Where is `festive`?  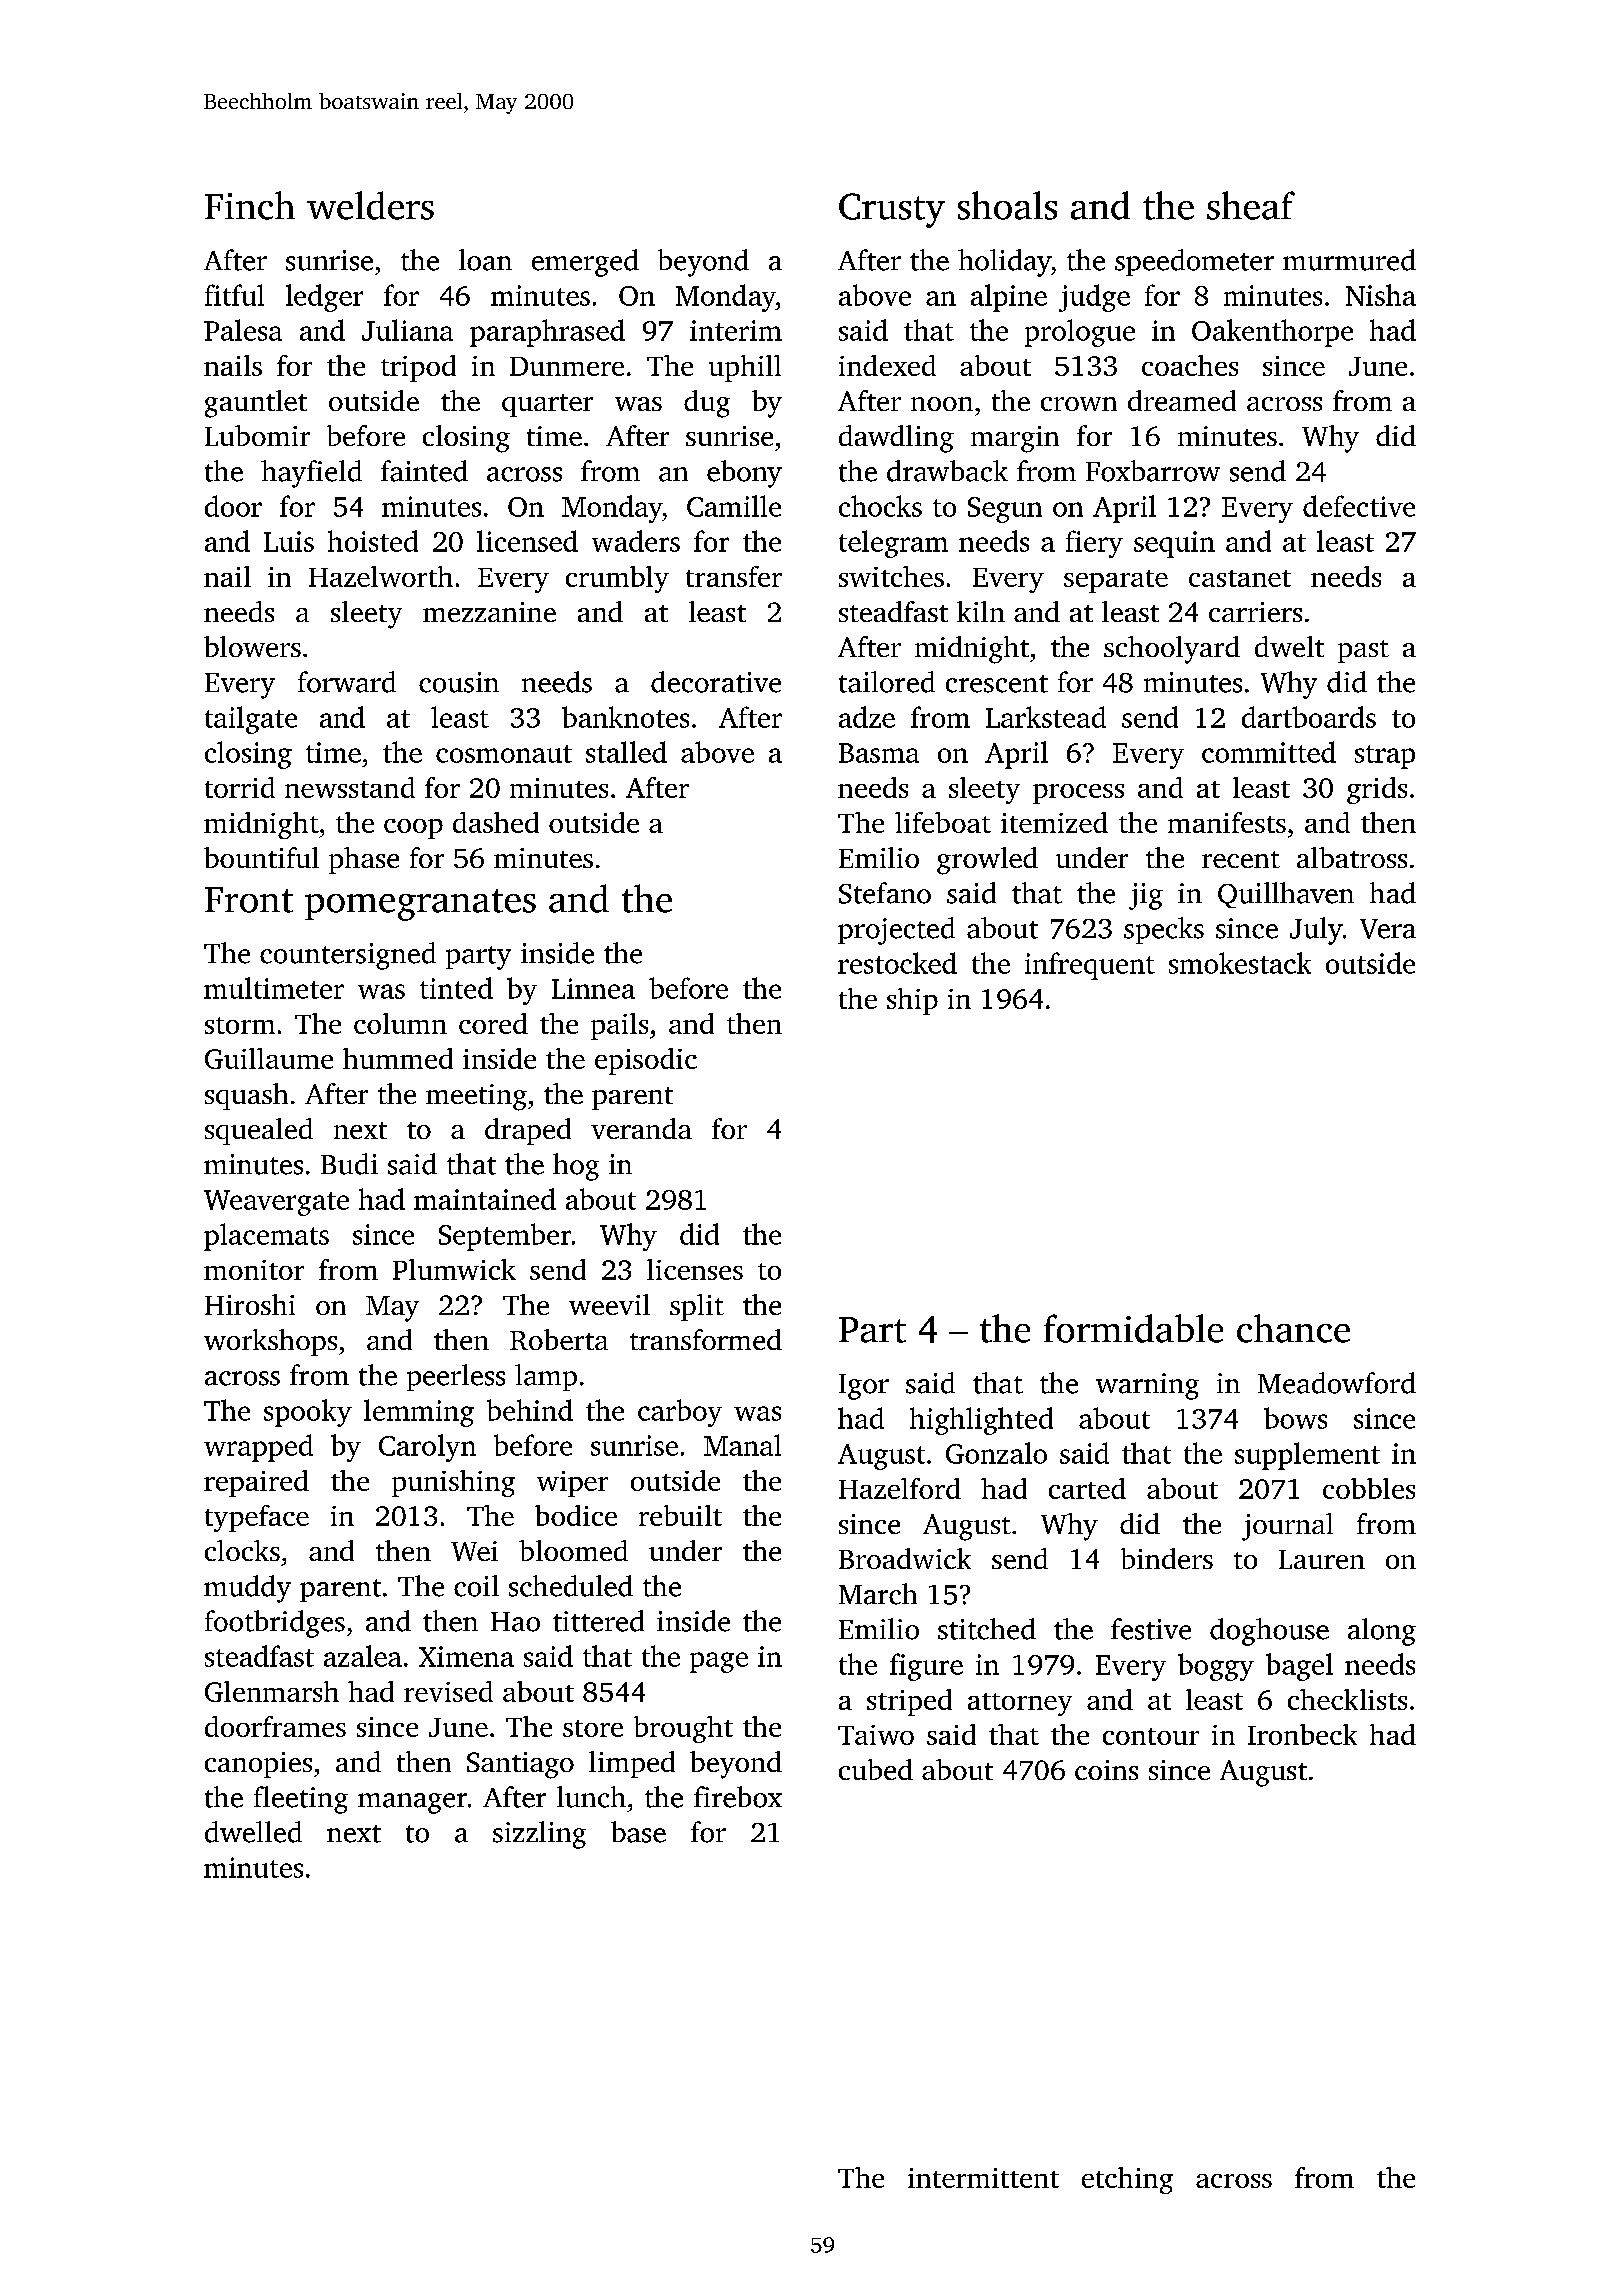 festive is located at coordinates (1151, 1629).
